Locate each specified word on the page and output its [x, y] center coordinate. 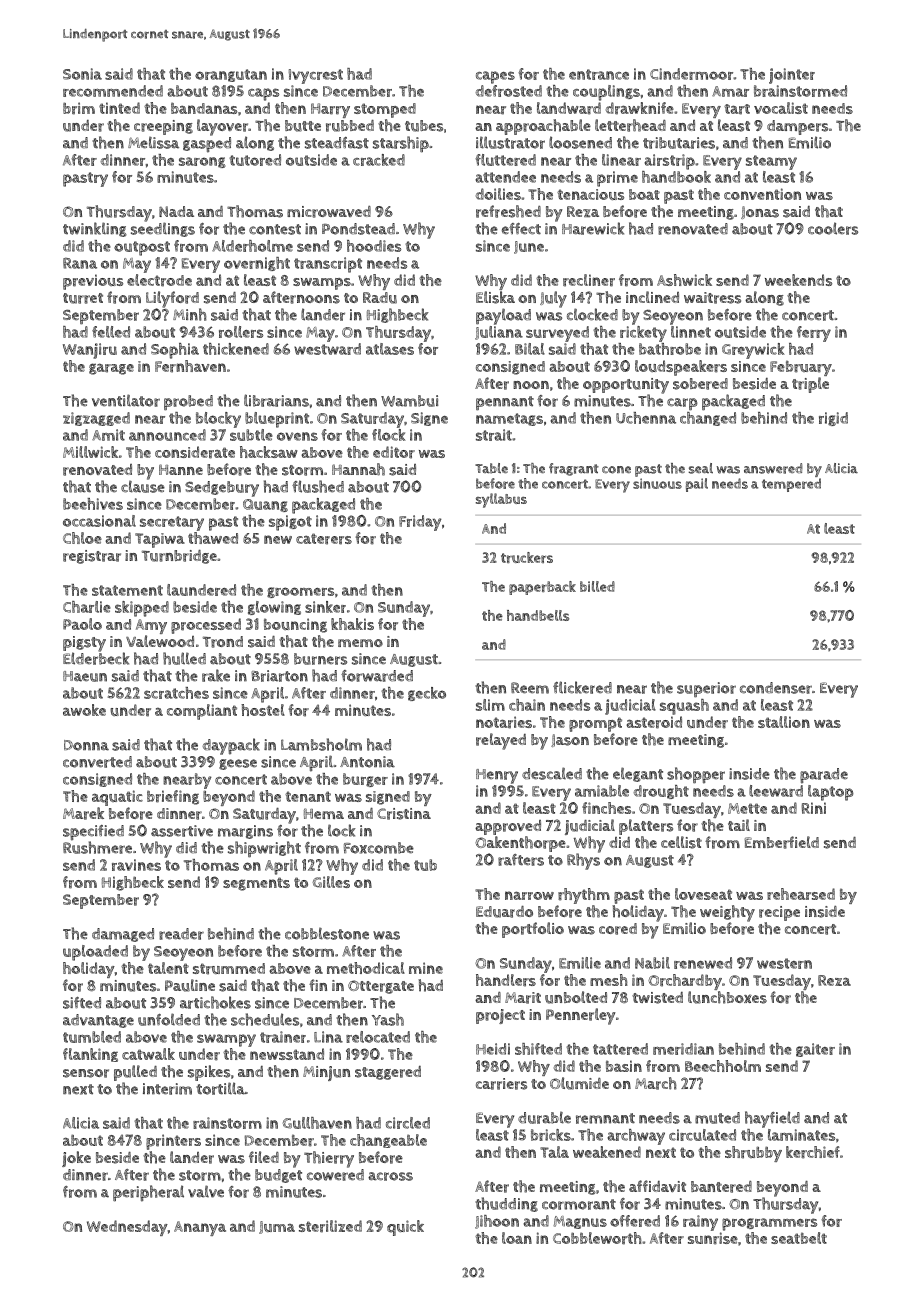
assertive [182, 831]
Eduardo [504, 912]
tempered [791, 485]
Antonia [367, 762]
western [784, 963]
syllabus [501, 500]
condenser [776, 688]
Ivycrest [316, 76]
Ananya [200, 1228]
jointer [792, 76]
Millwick [90, 452]
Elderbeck [96, 658]
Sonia [82, 74]
